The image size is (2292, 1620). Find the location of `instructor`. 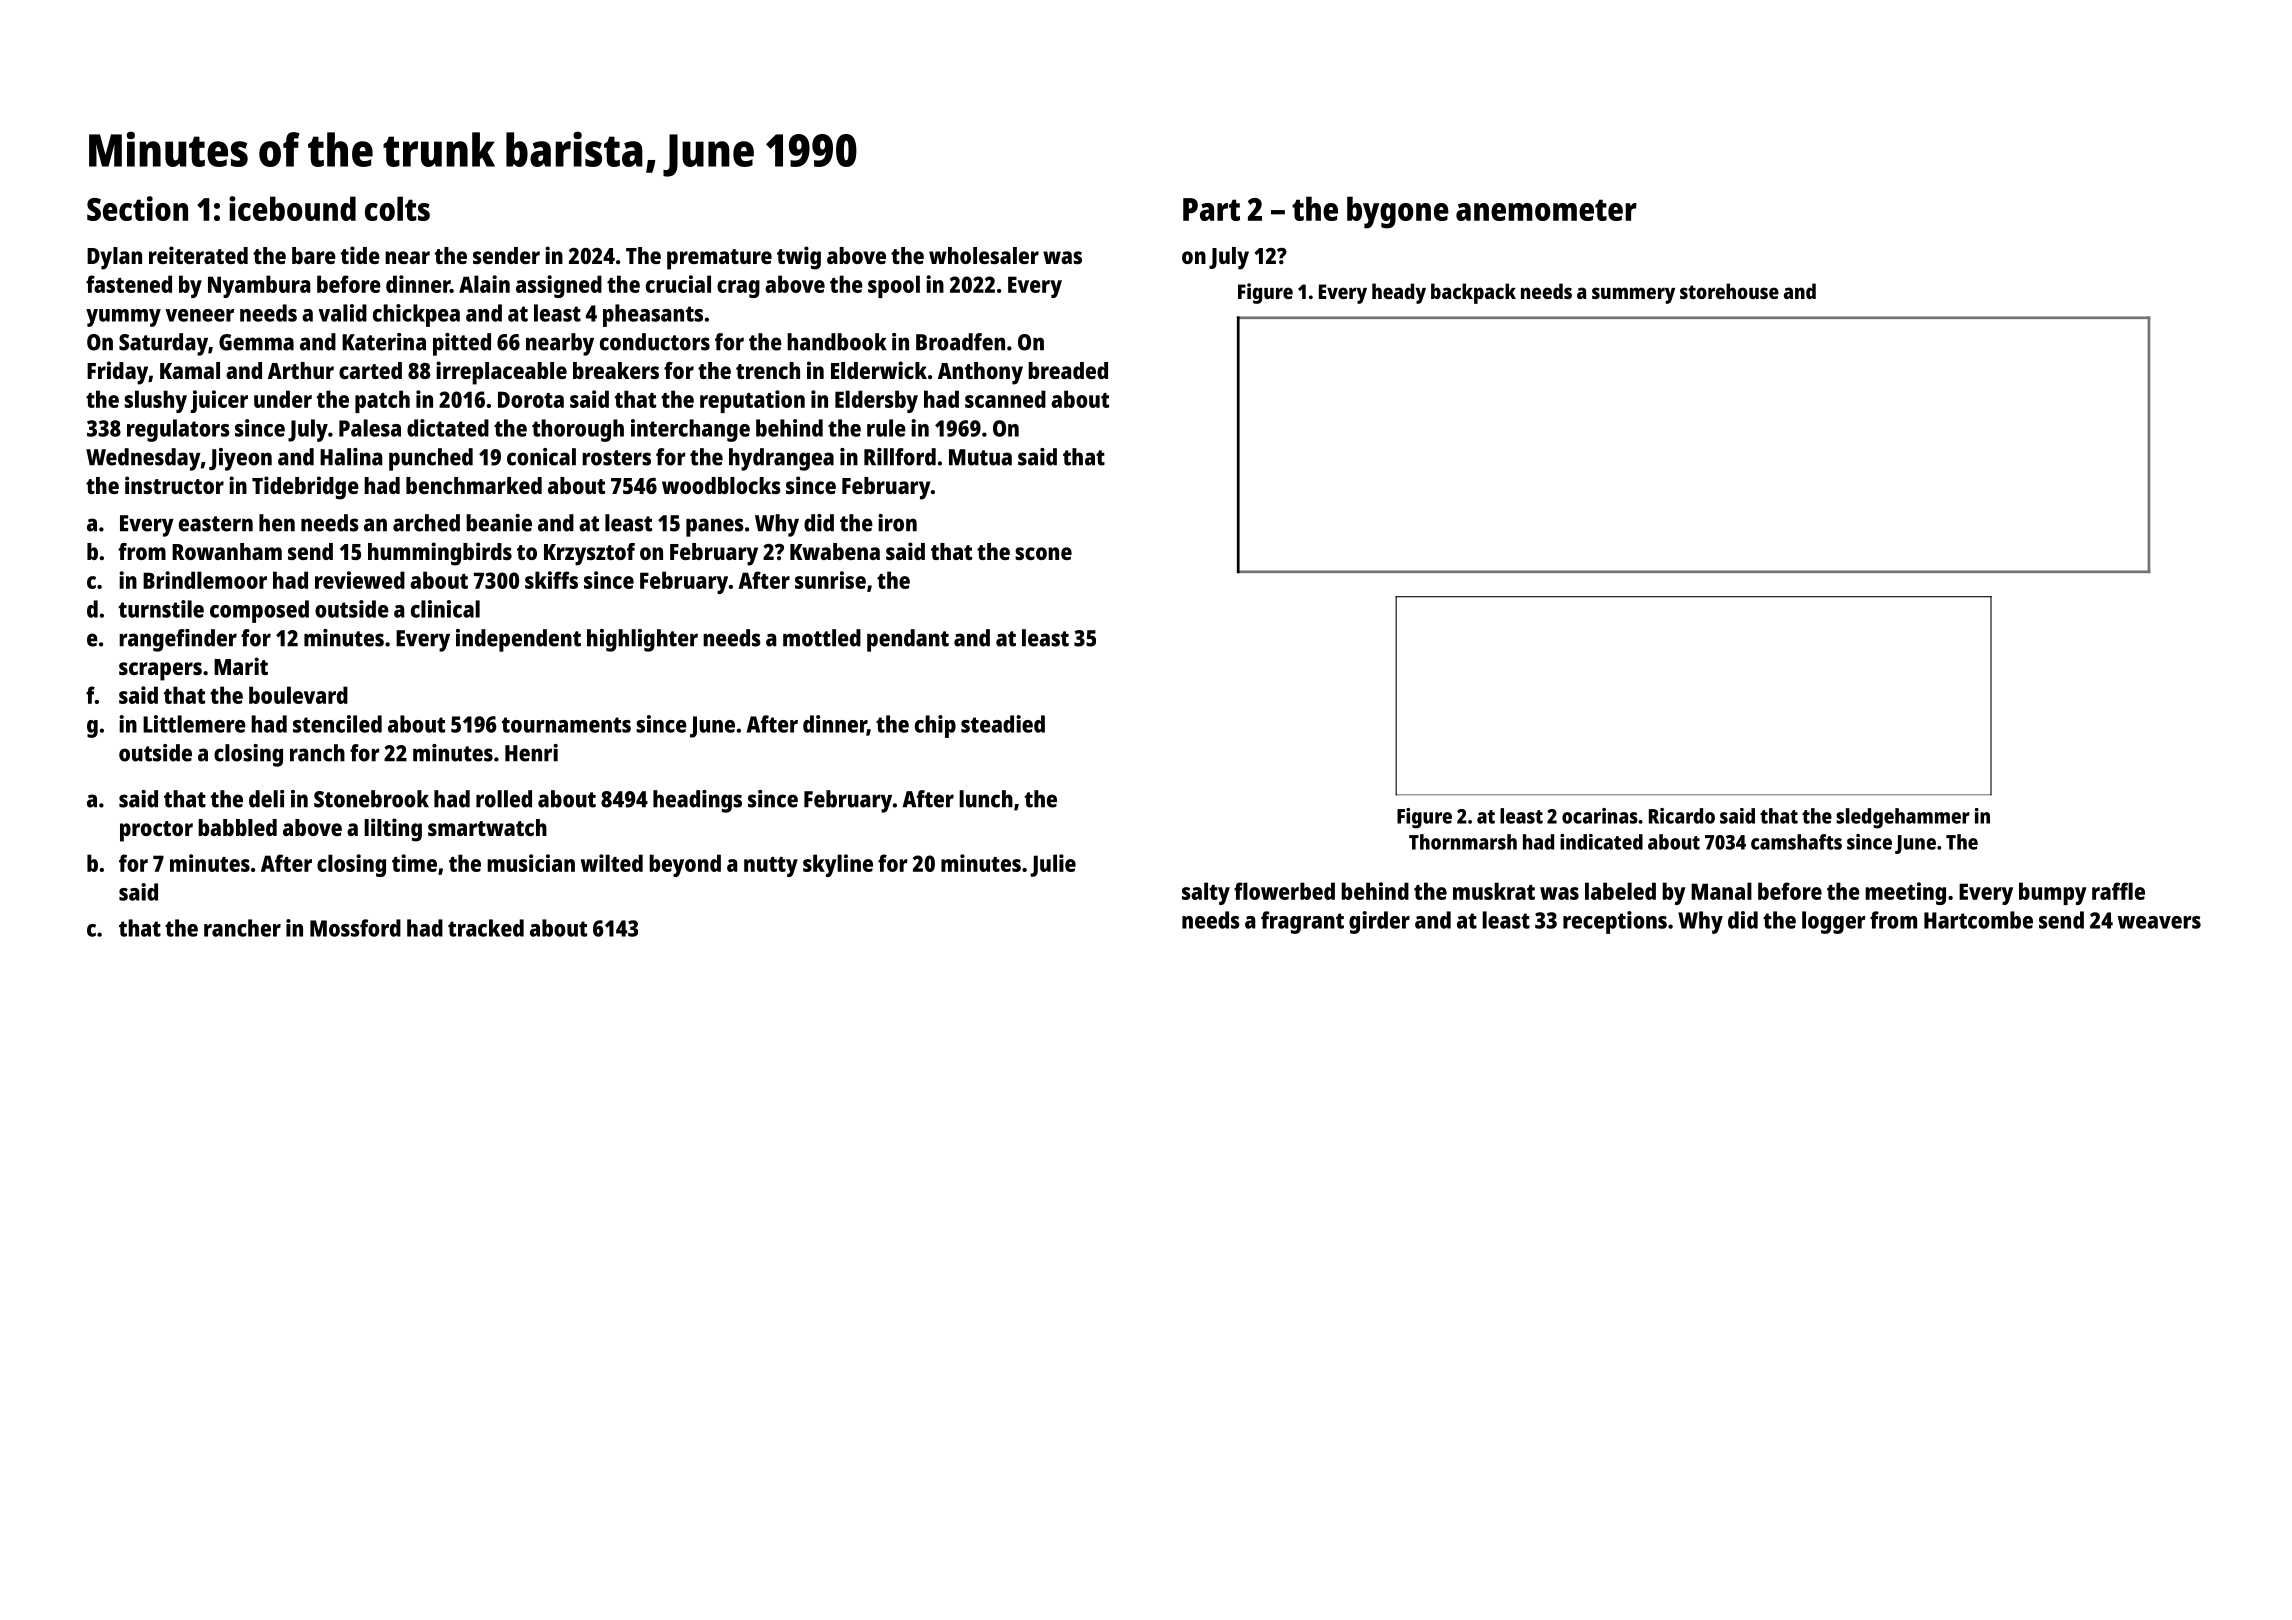

instructor is located at coordinates (174, 485).
